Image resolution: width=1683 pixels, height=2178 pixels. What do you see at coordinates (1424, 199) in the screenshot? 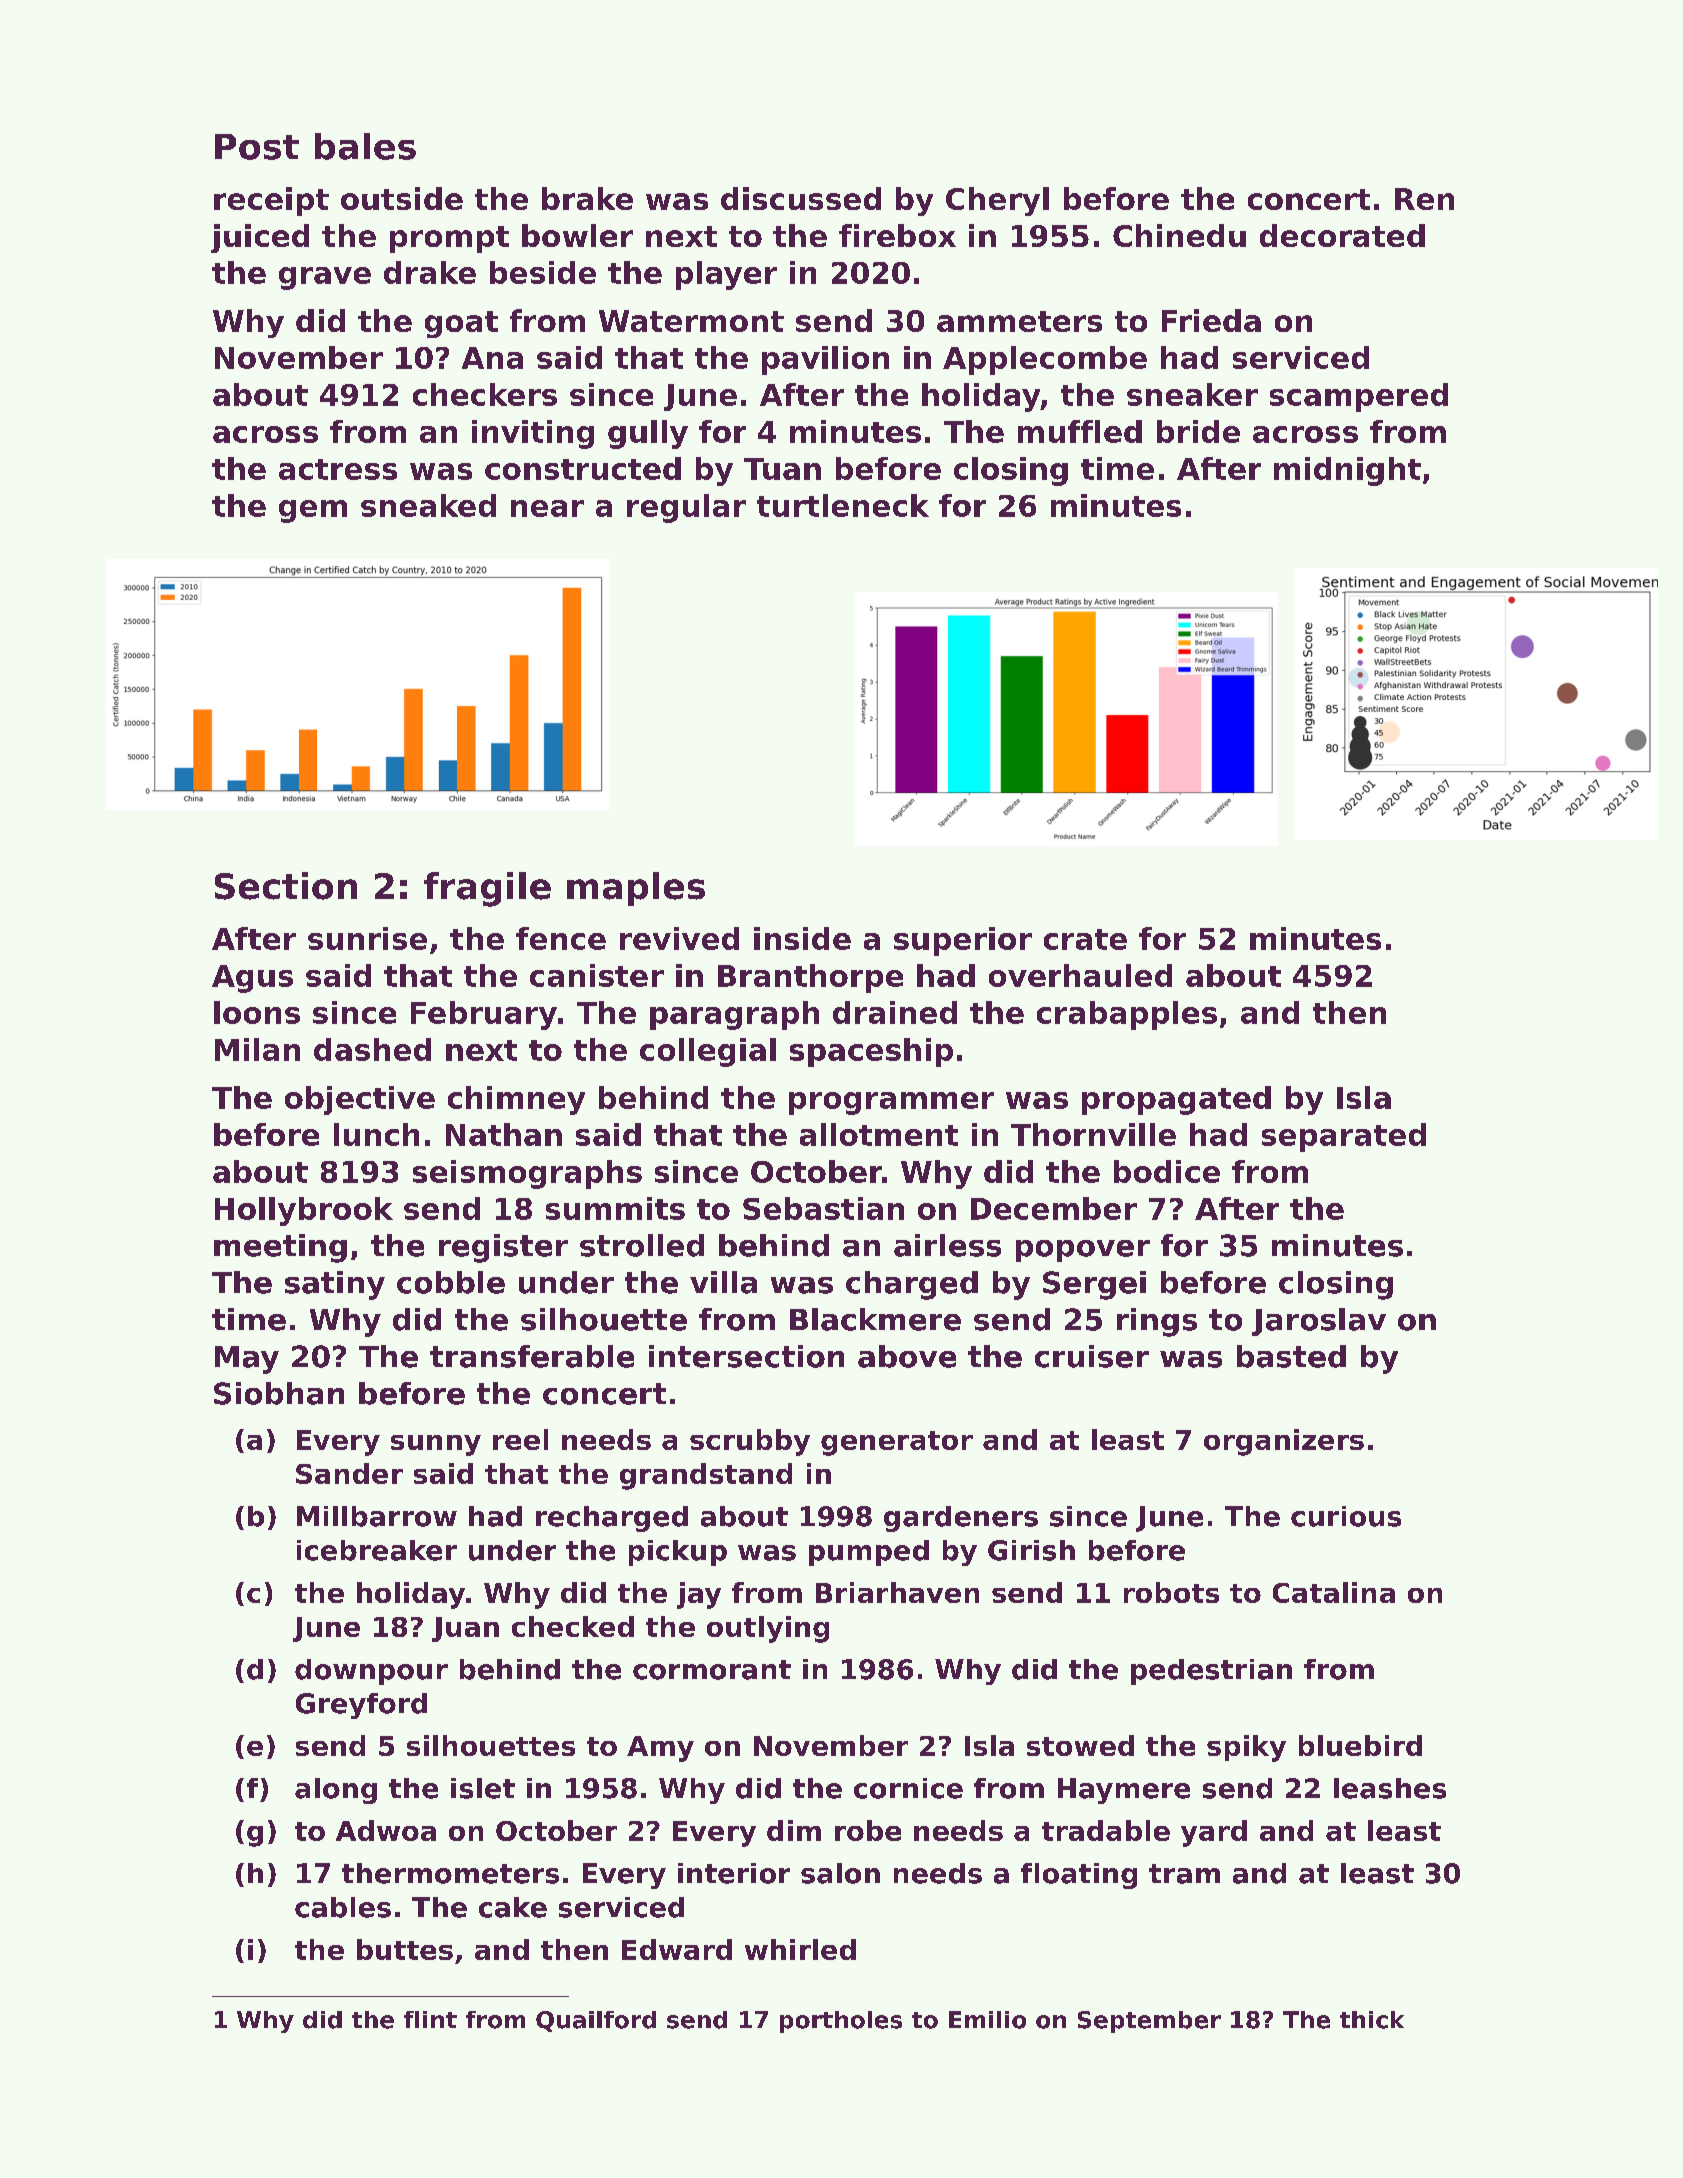
I see `Ren` at bounding box center [1424, 199].
